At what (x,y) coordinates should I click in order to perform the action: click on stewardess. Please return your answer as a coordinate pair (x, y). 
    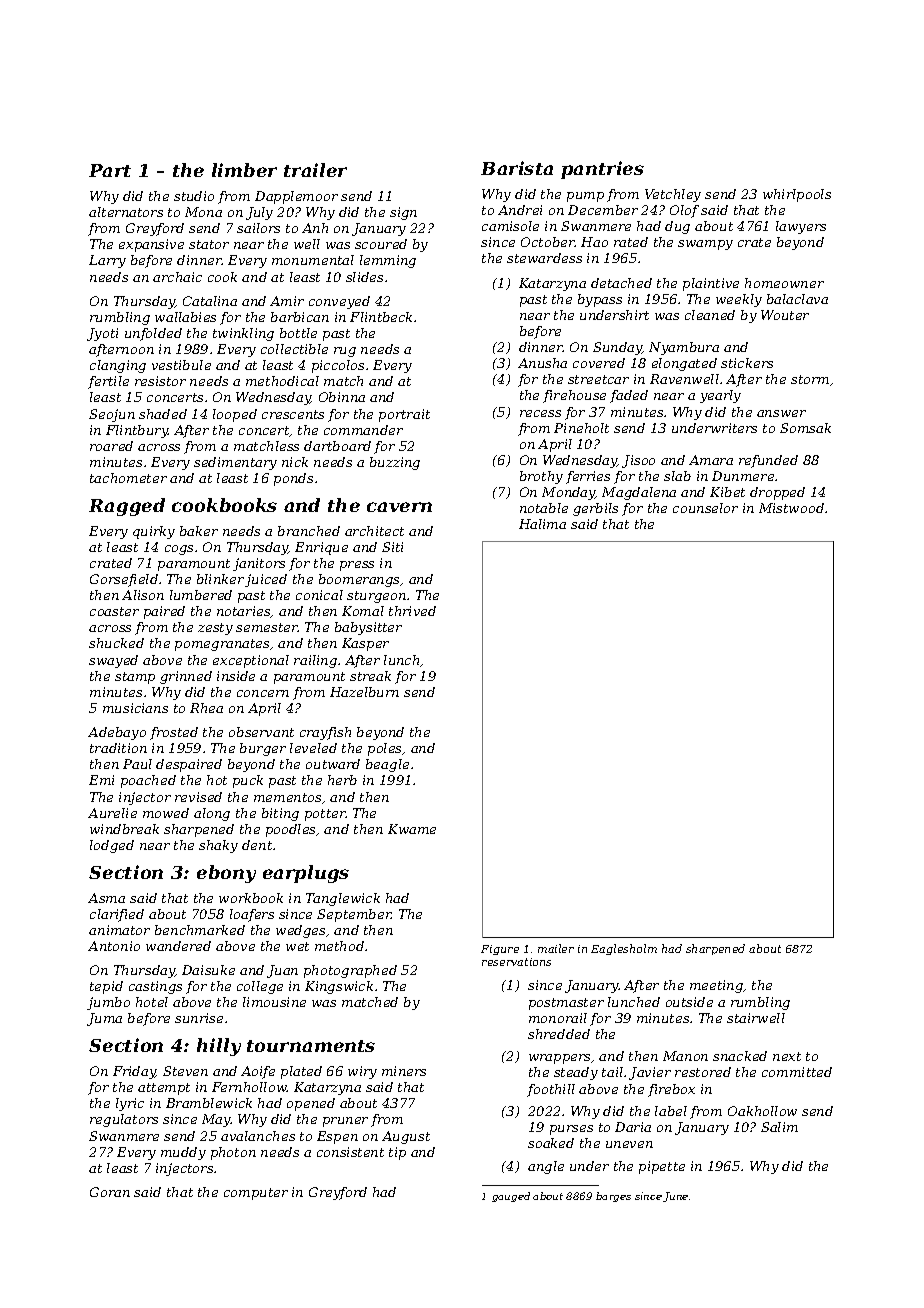
    Looking at the image, I should click on (544, 258).
